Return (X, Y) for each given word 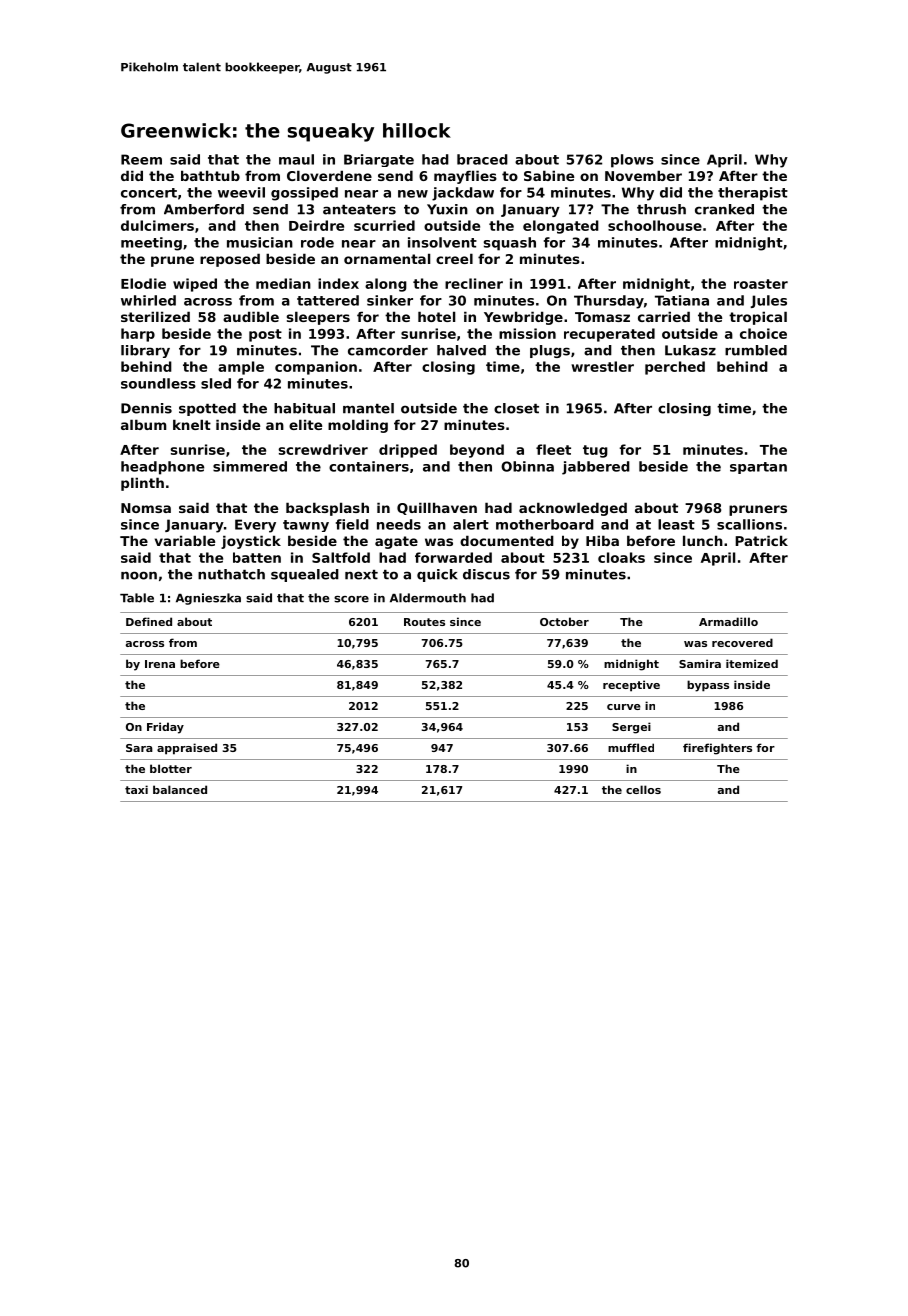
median (283, 283)
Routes (424, 622)
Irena (160, 664)
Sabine (549, 175)
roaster (761, 284)
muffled (631, 747)
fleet (553, 449)
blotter (171, 768)
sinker (390, 300)
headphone (162, 468)
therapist (753, 194)
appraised (187, 749)
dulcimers (157, 225)
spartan (758, 468)
